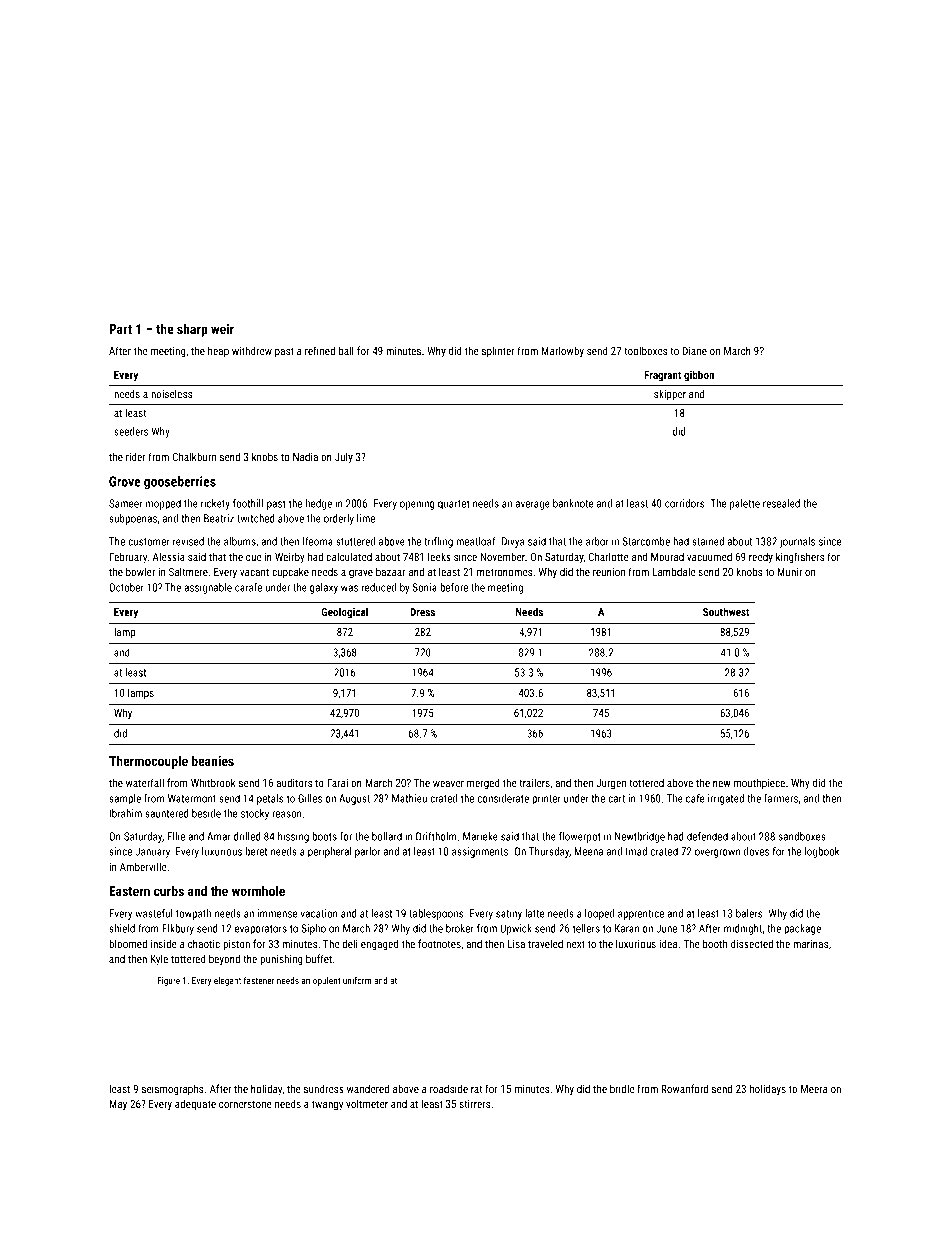  I want to click on withdrew, so click(252, 350).
